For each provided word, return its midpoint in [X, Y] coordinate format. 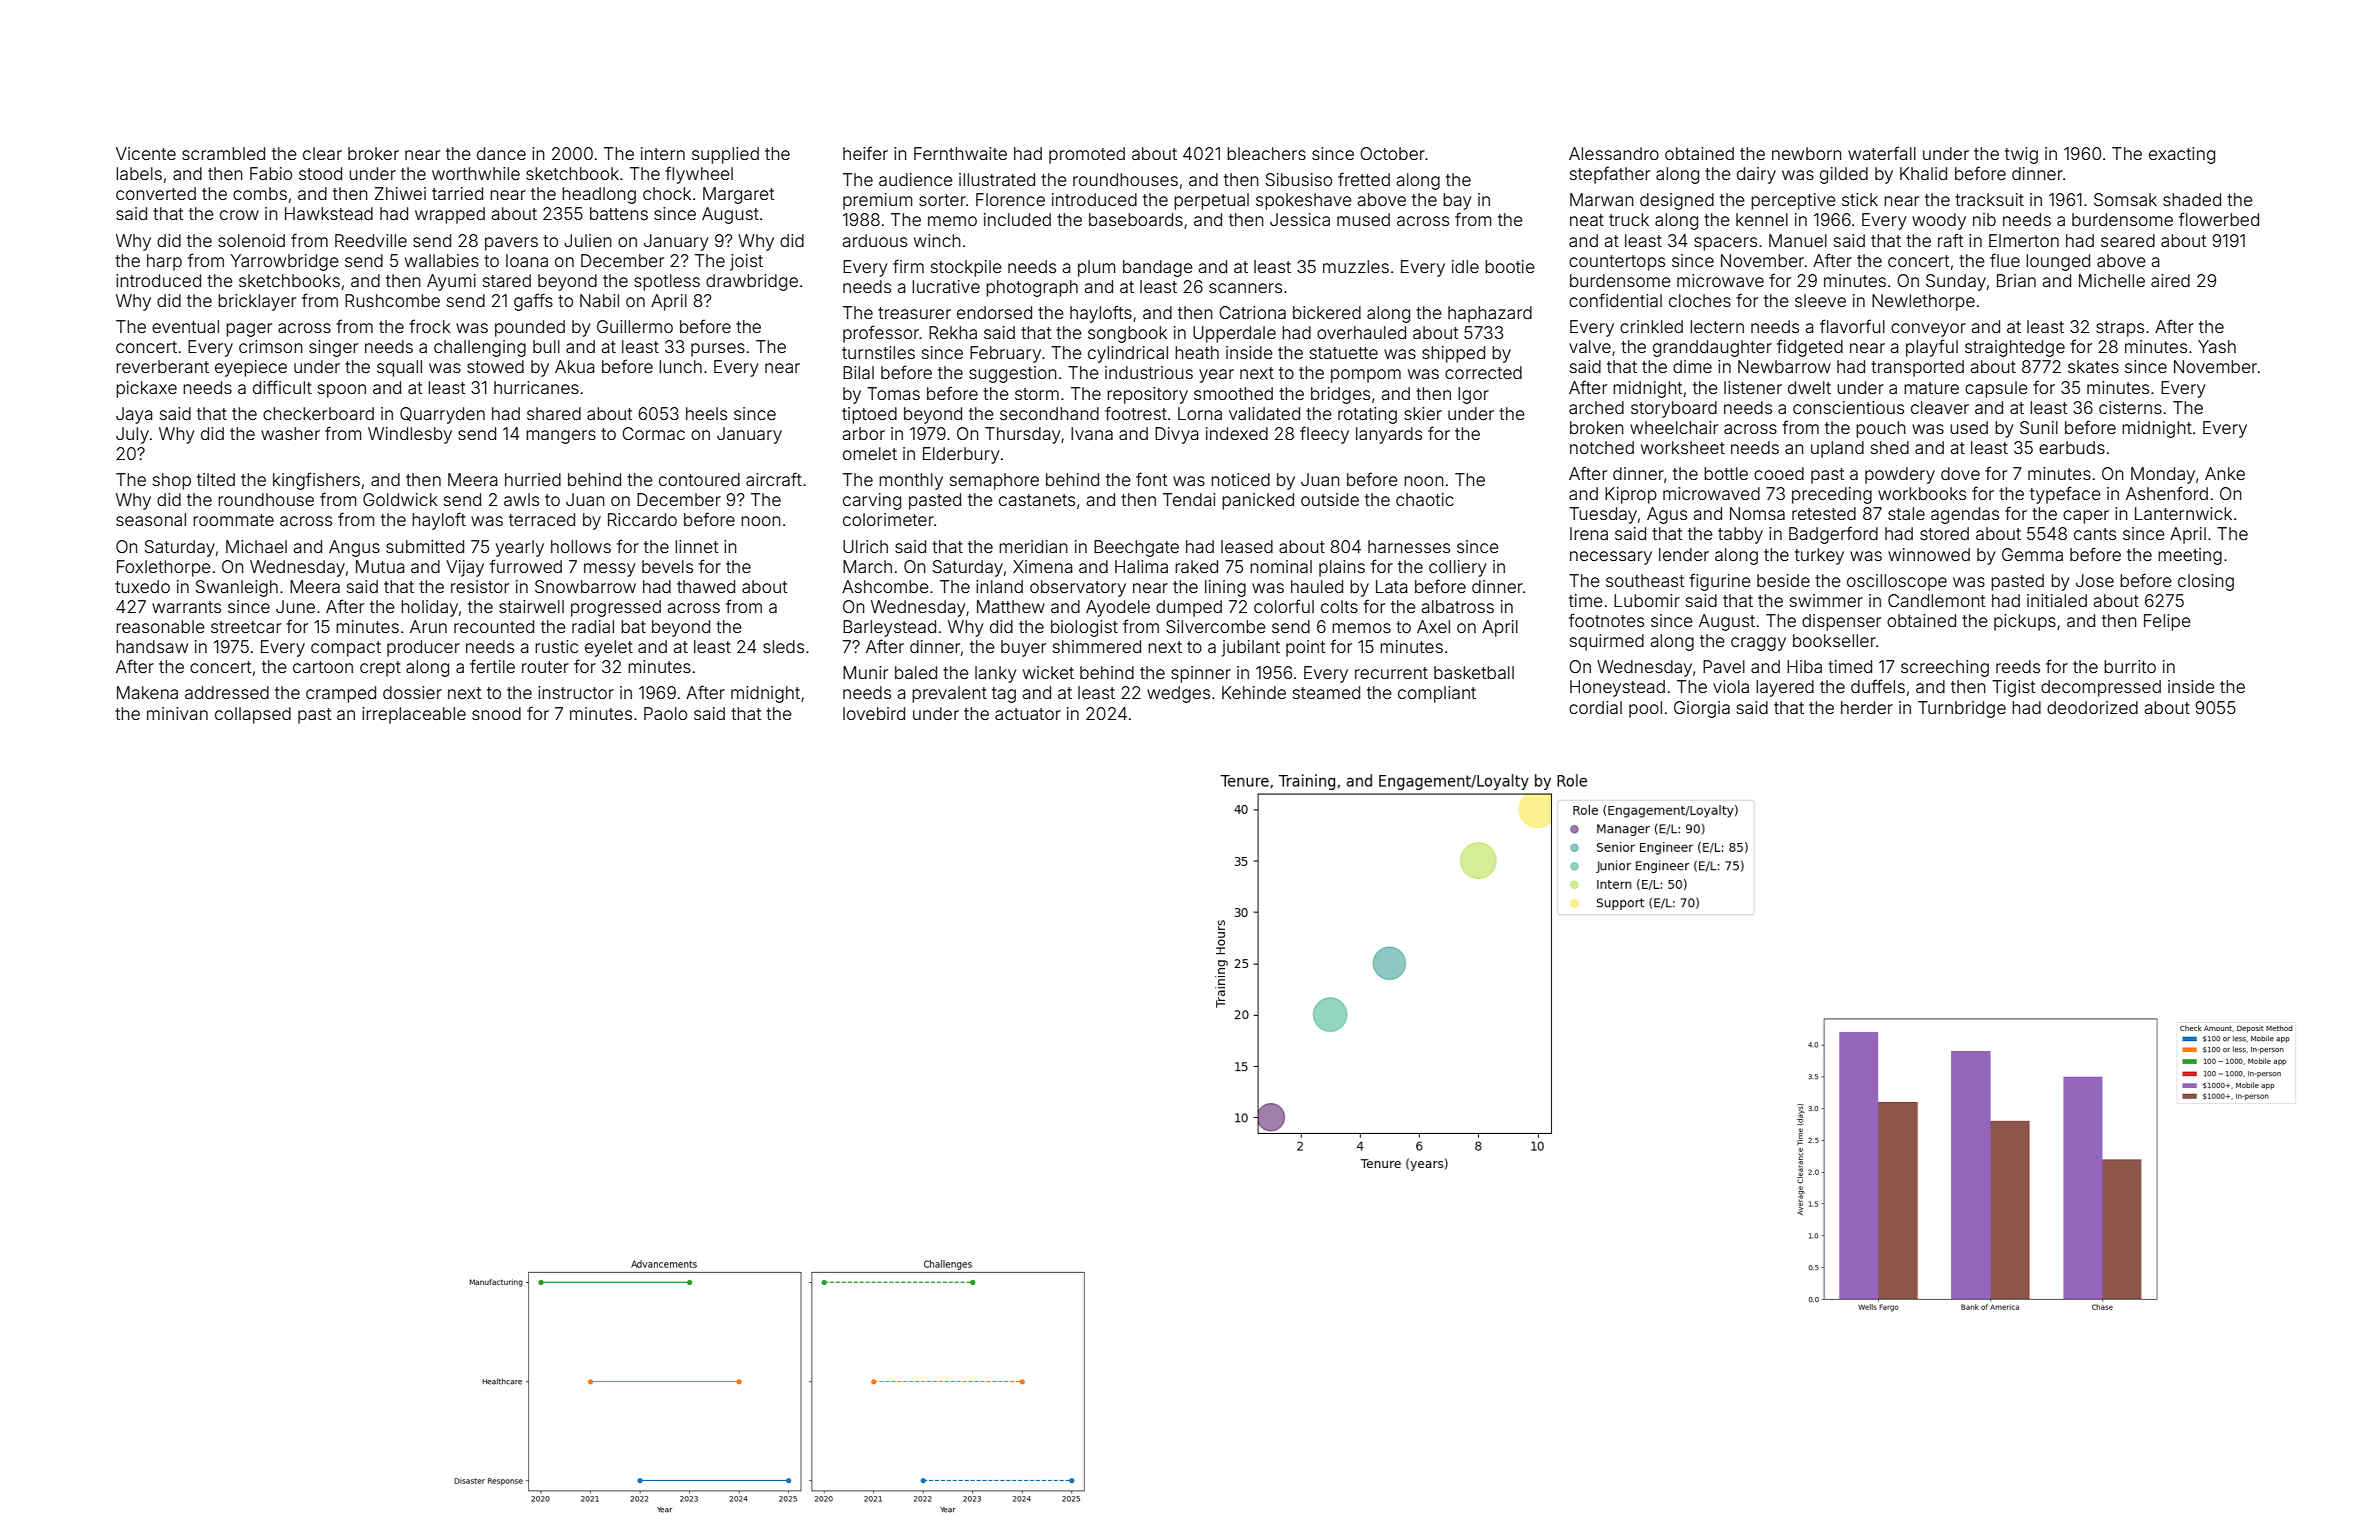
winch [937, 240]
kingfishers [316, 481]
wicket [1048, 672]
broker [373, 153]
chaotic [1425, 499]
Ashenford [2167, 493]
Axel [1433, 626]
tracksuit [1989, 199]
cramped [341, 694]
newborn [1807, 153]
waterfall [1882, 153]
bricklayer [257, 302]
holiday [429, 608]
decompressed [2101, 688]
